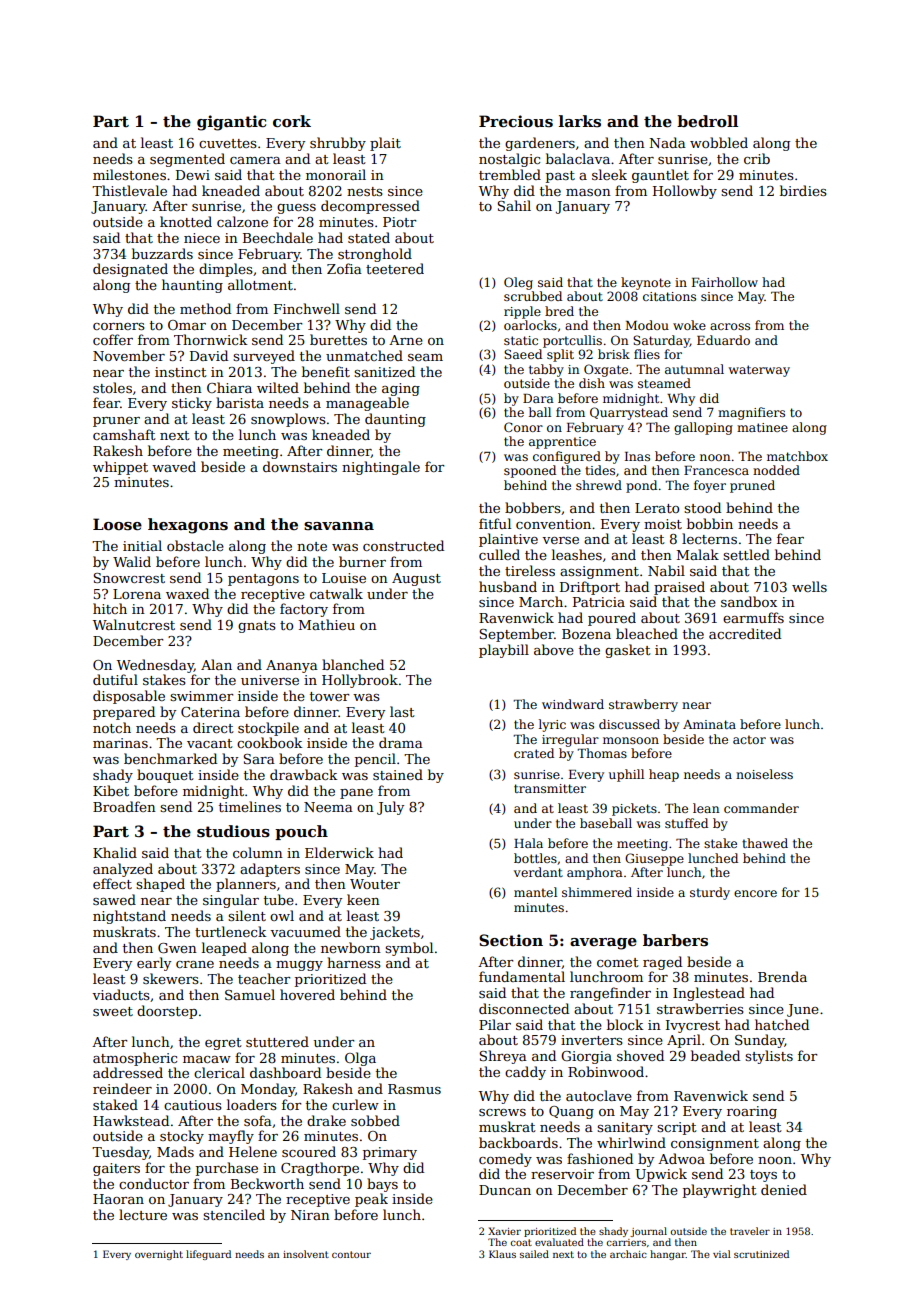  I want to click on larks, so click(580, 121).
